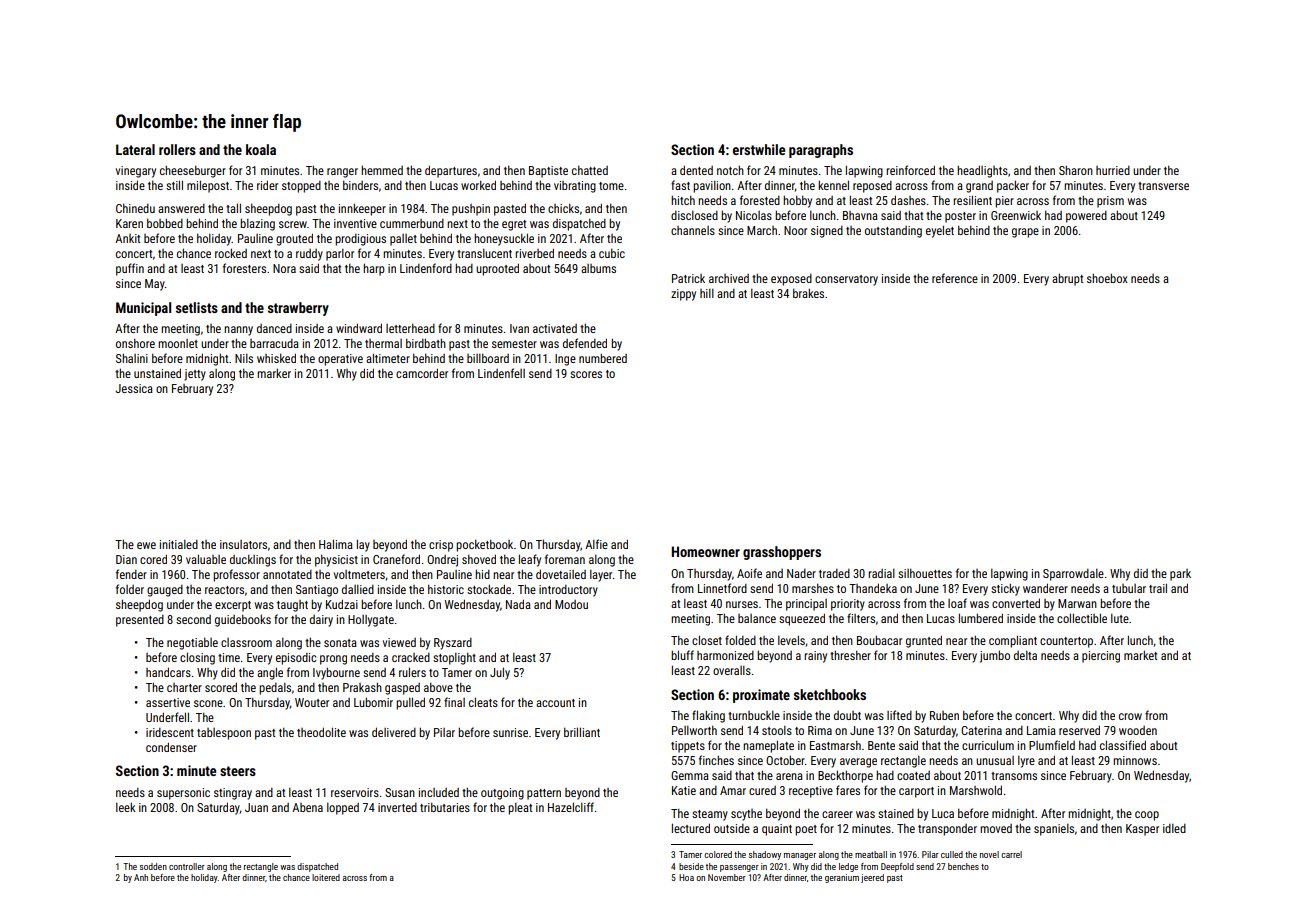 Image resolution: width=1308 pixels, height=924 pixels. Describe the element at coordinates (326, 877) in the document. I see `loitered` at that location.
